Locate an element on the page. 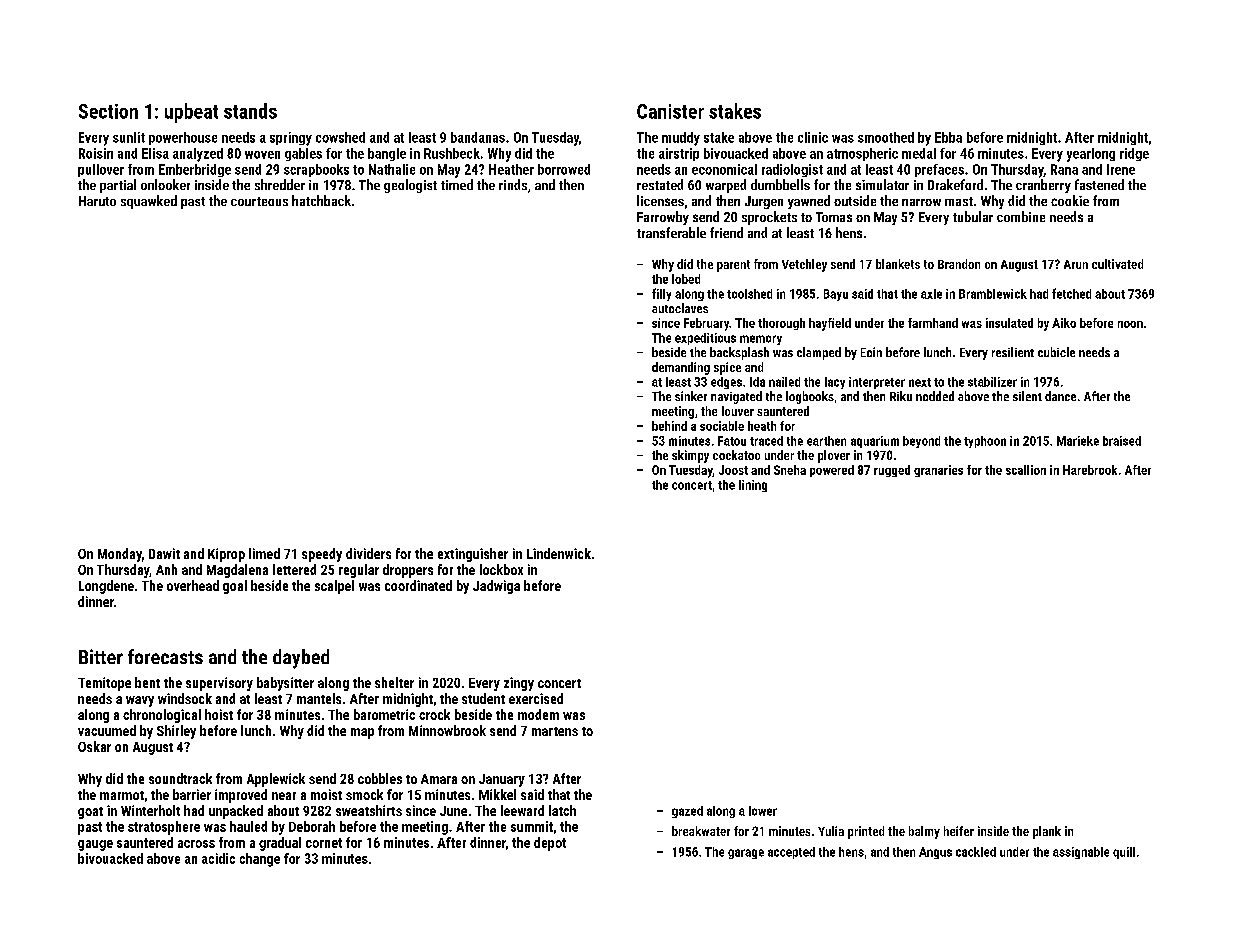 The height and width of the document is (952, 1233). cookie is located at coordinates (1070, 200).
